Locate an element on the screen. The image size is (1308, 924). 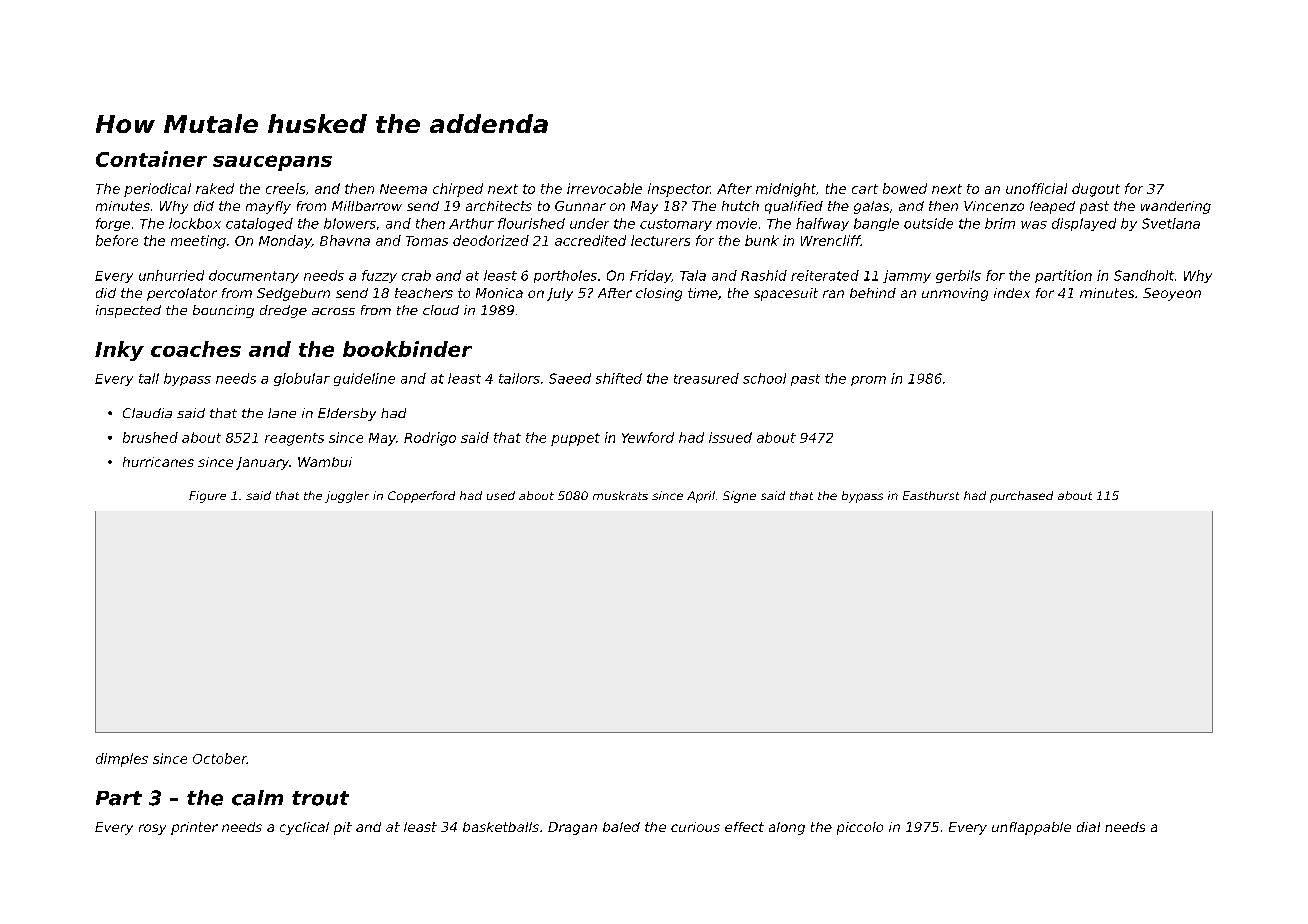
dial is located at coordinates (1088, 827).
